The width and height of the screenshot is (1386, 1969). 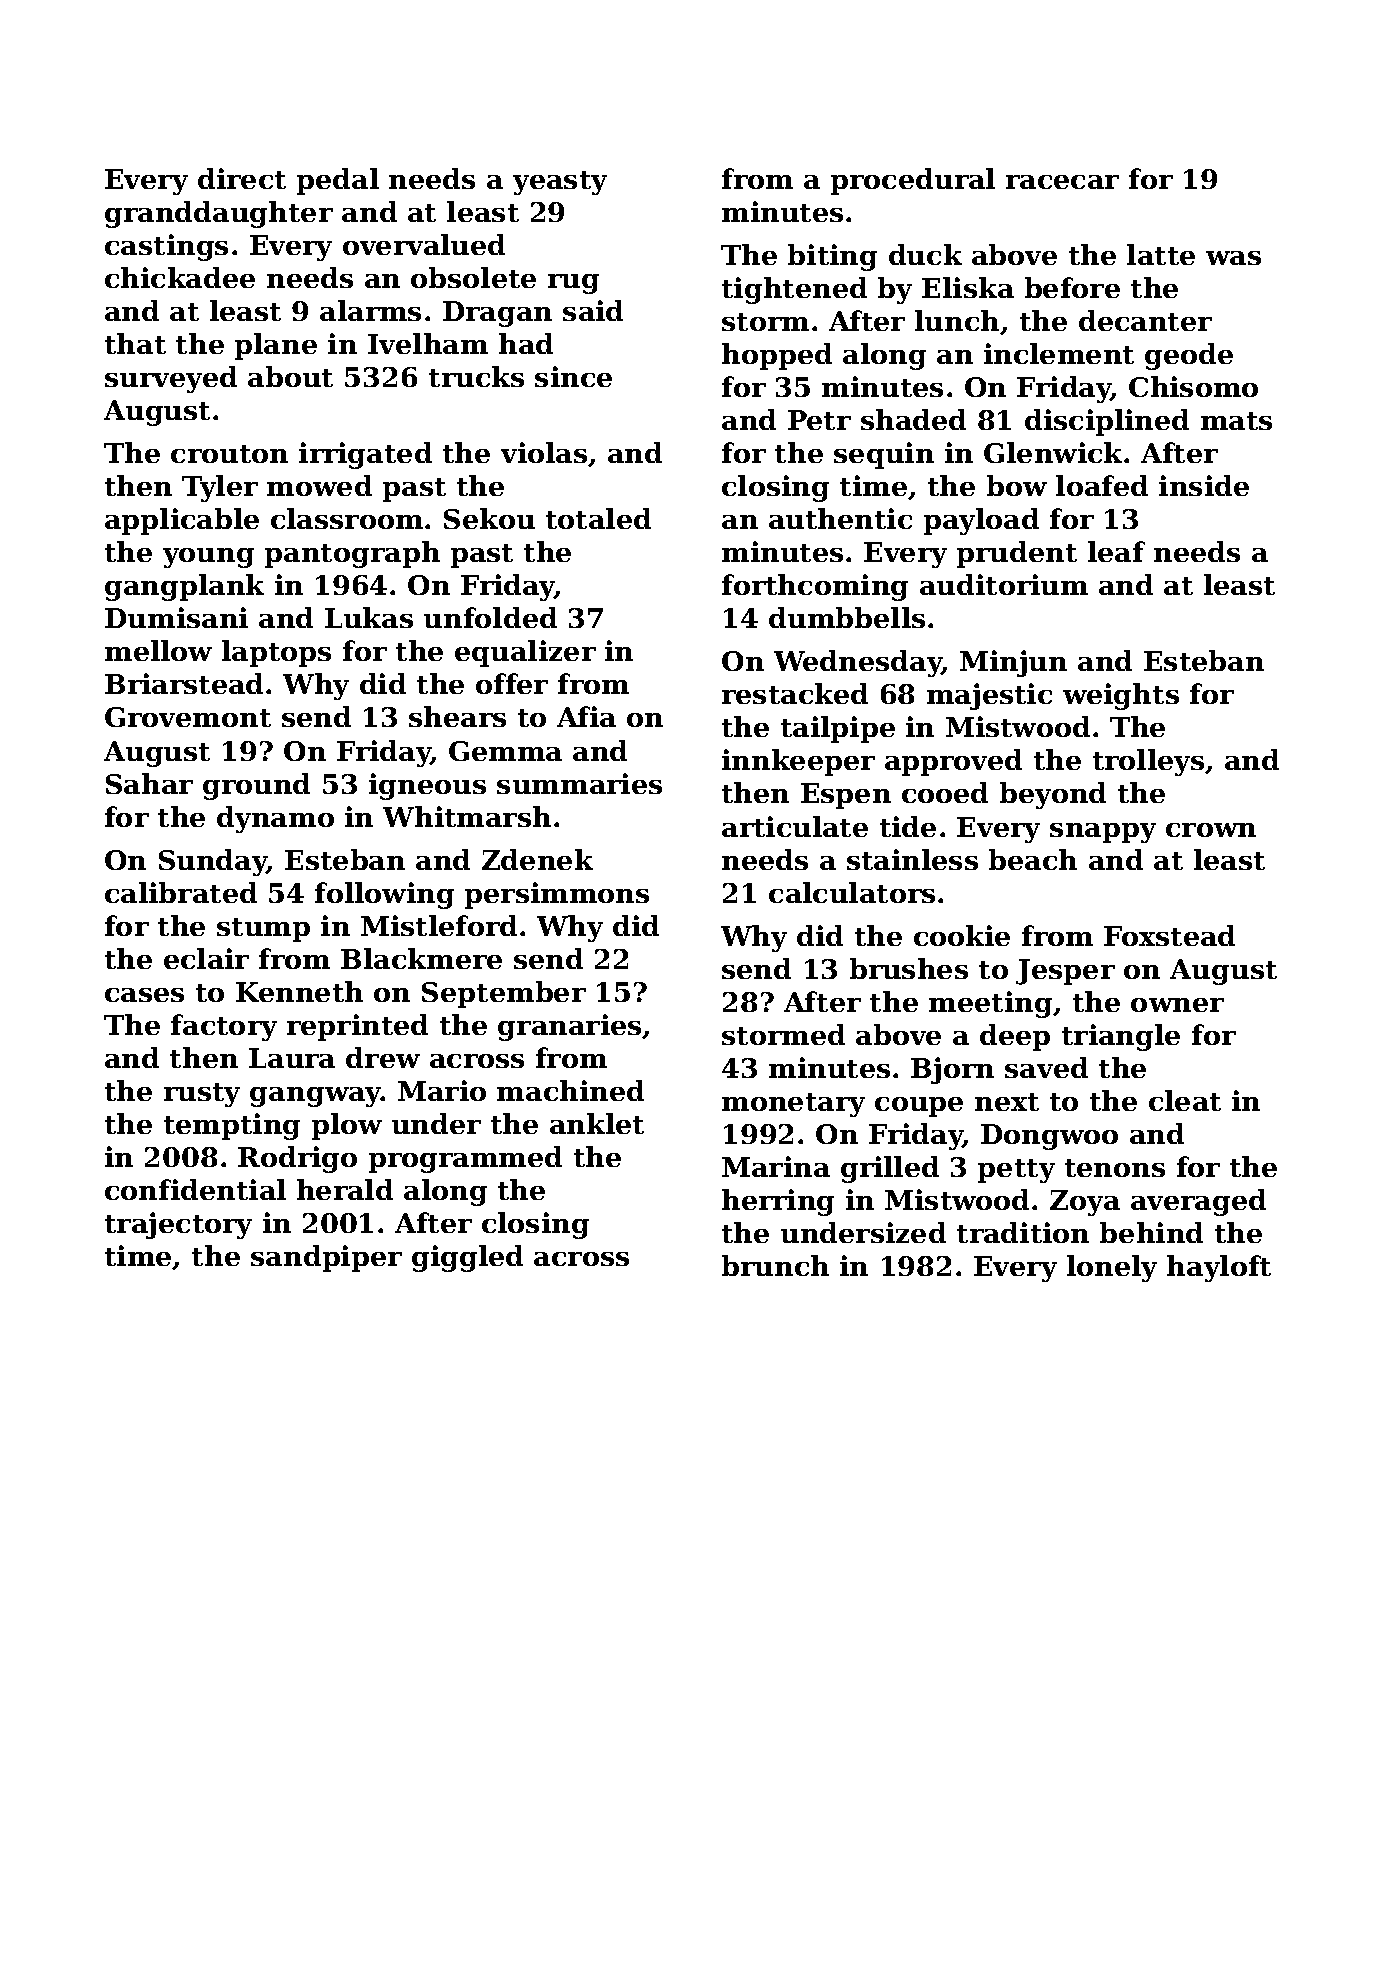 I want to click on cleat, so click(x=1185, y=1100).
